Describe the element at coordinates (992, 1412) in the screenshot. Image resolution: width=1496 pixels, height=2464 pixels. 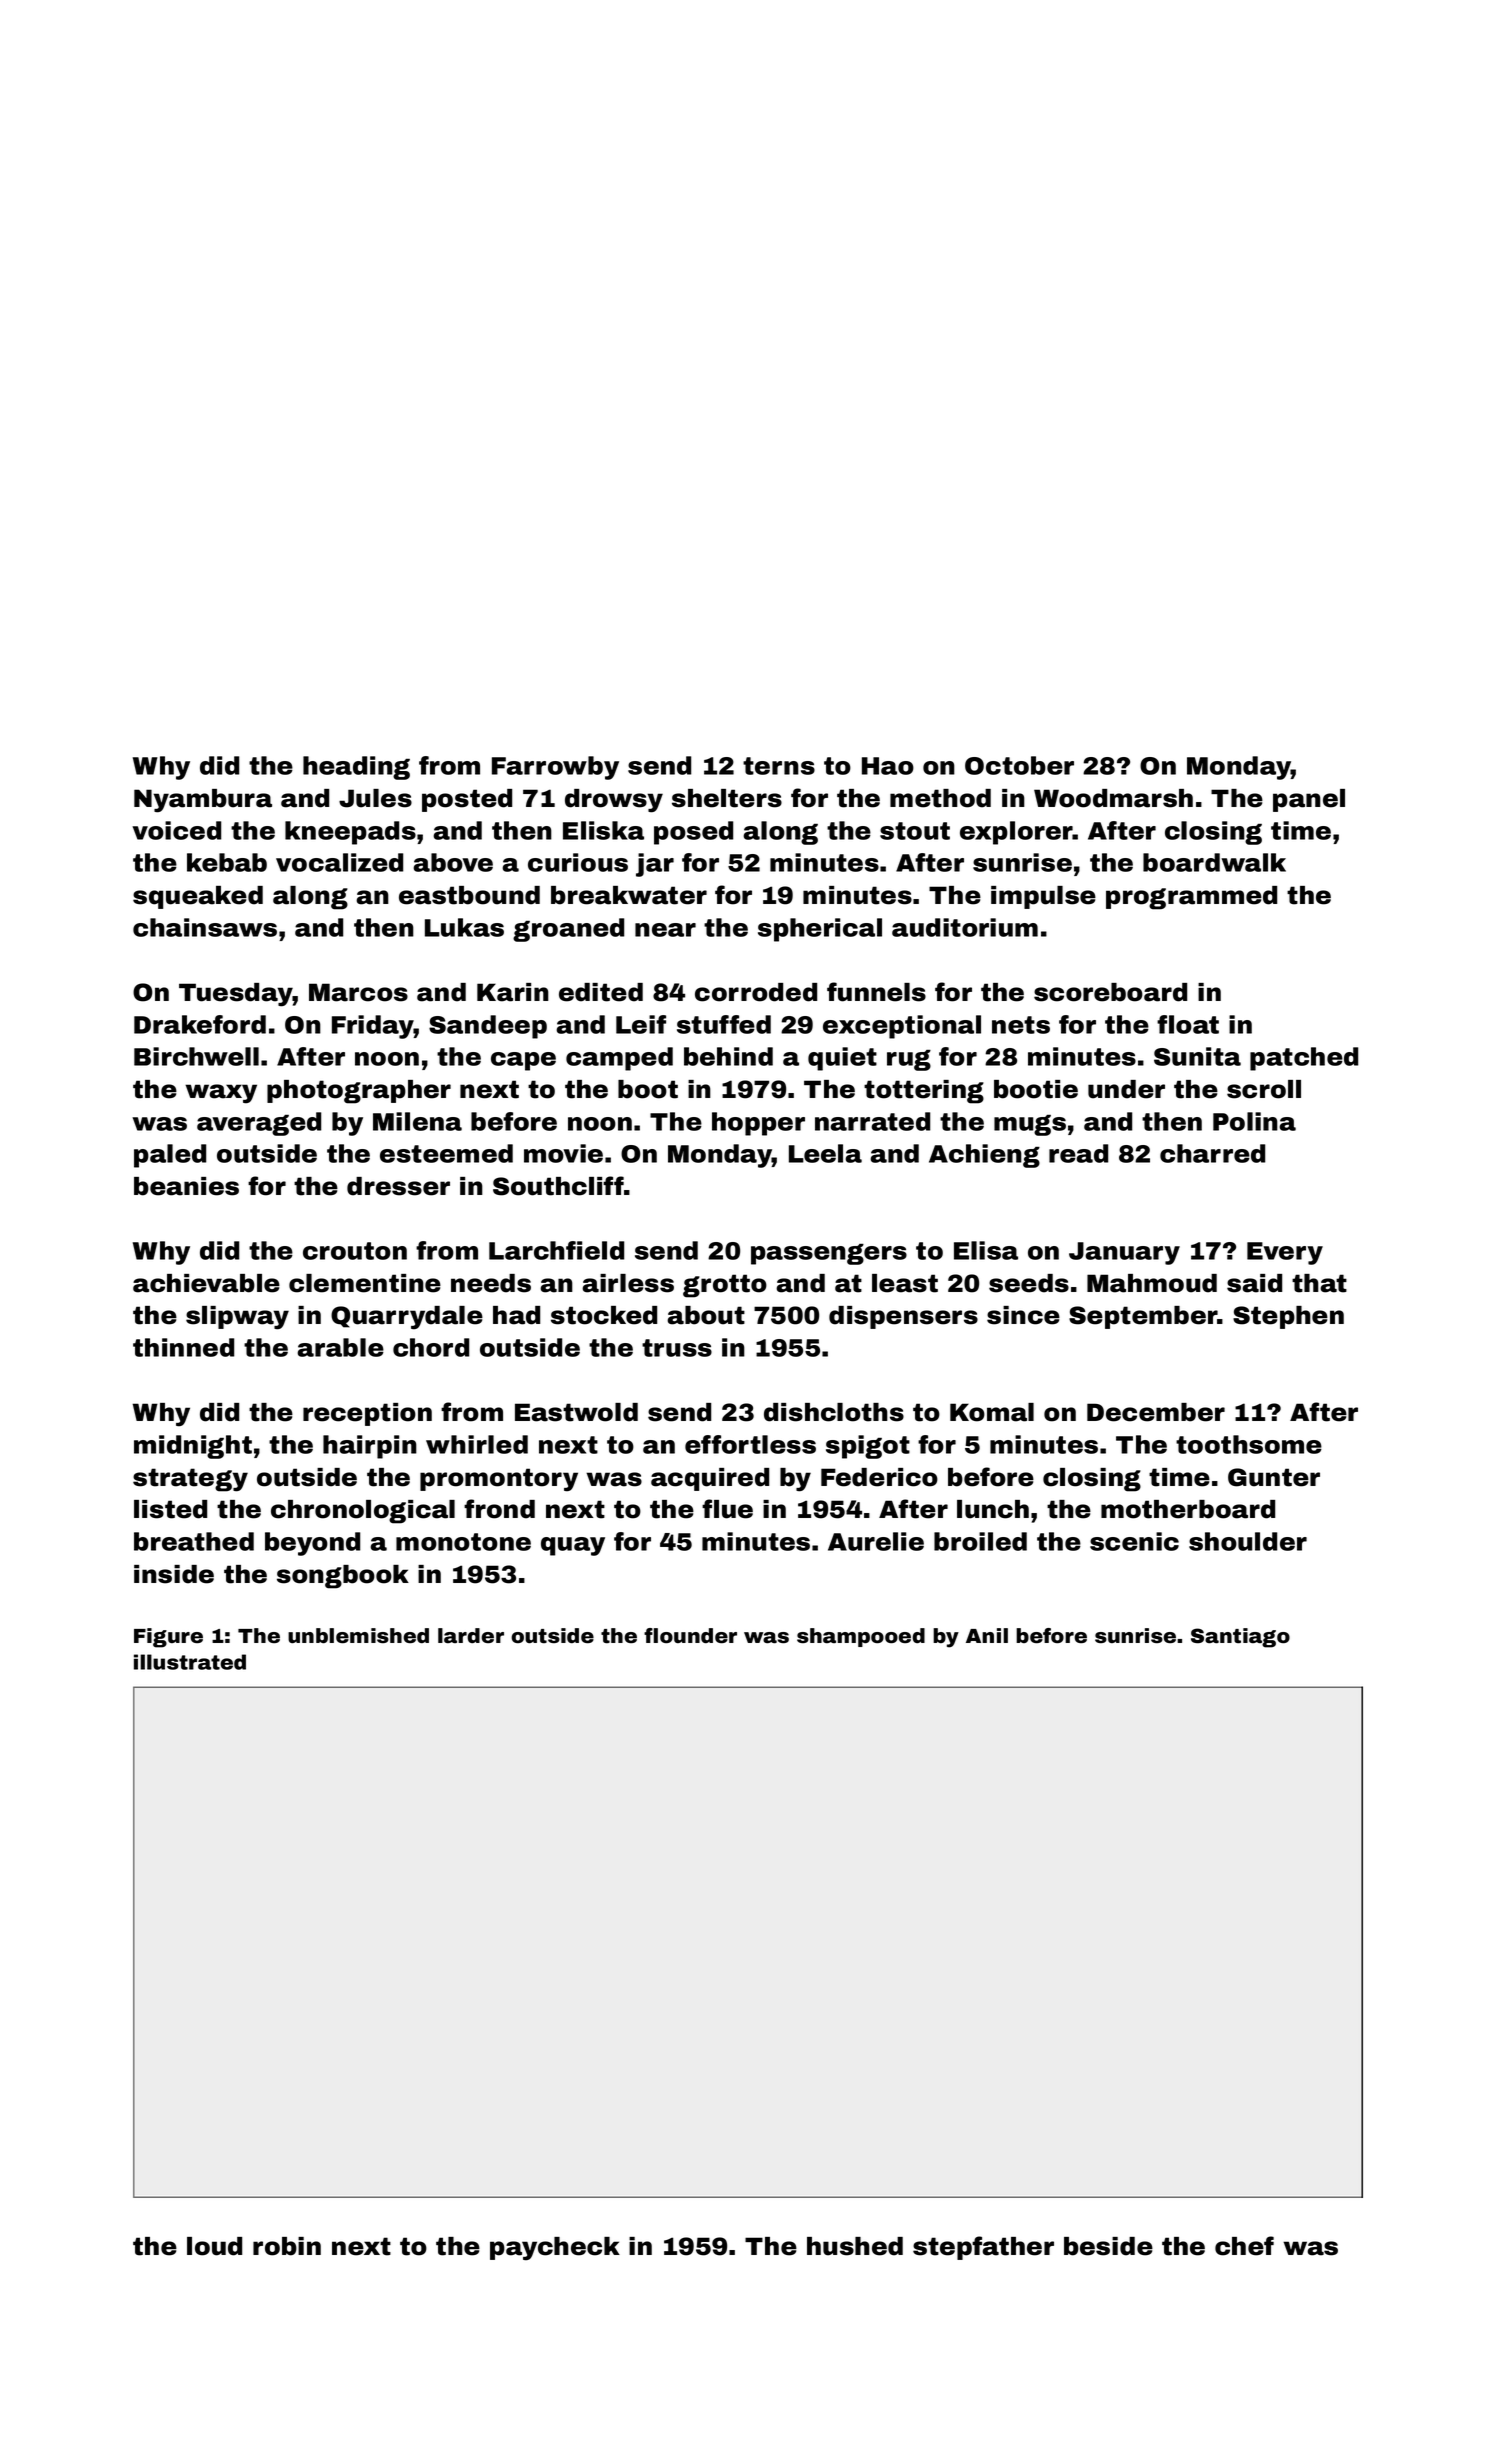
I see `Komal` at that location.
